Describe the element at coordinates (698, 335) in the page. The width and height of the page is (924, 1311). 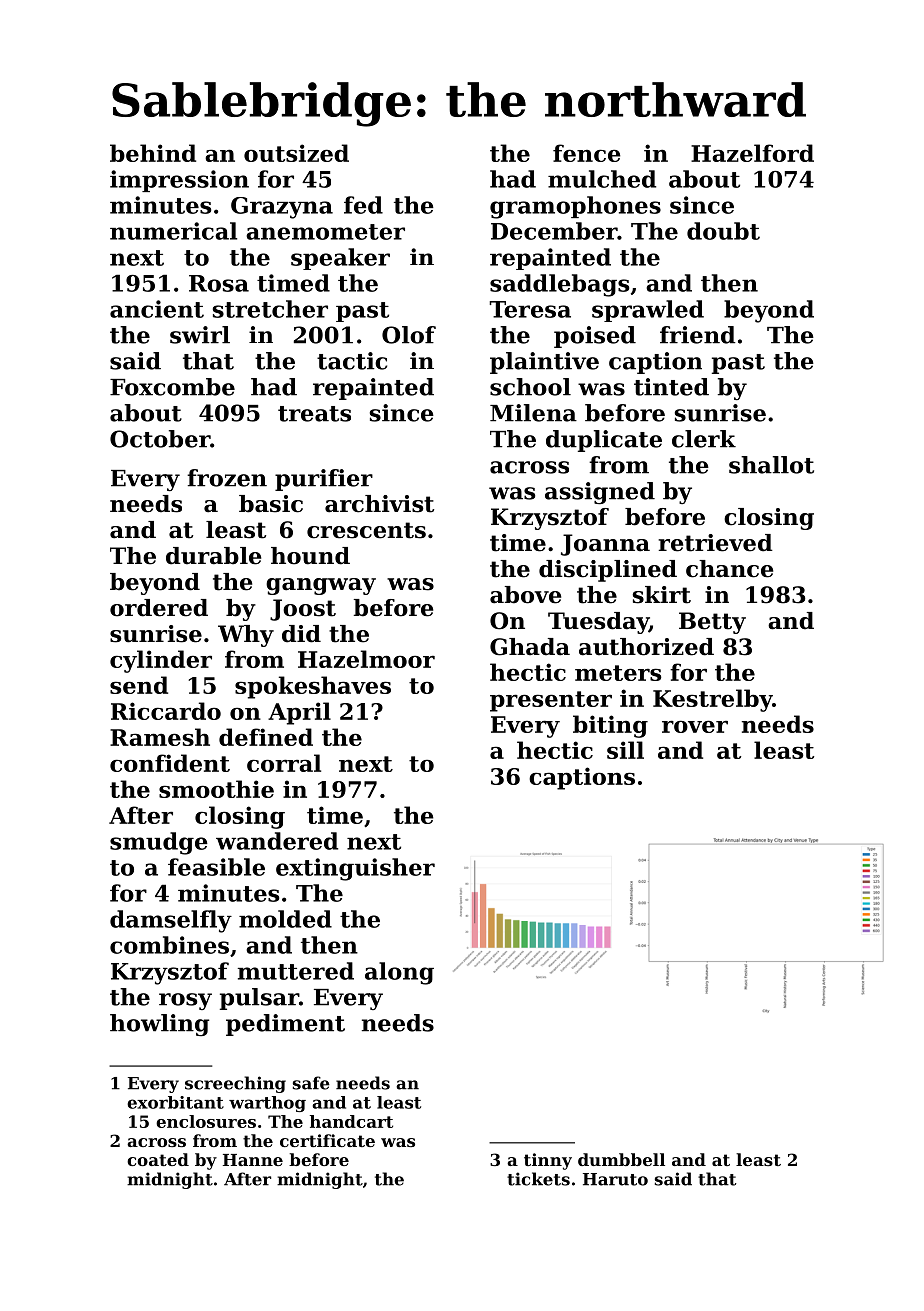
I see `friend` at that location.
